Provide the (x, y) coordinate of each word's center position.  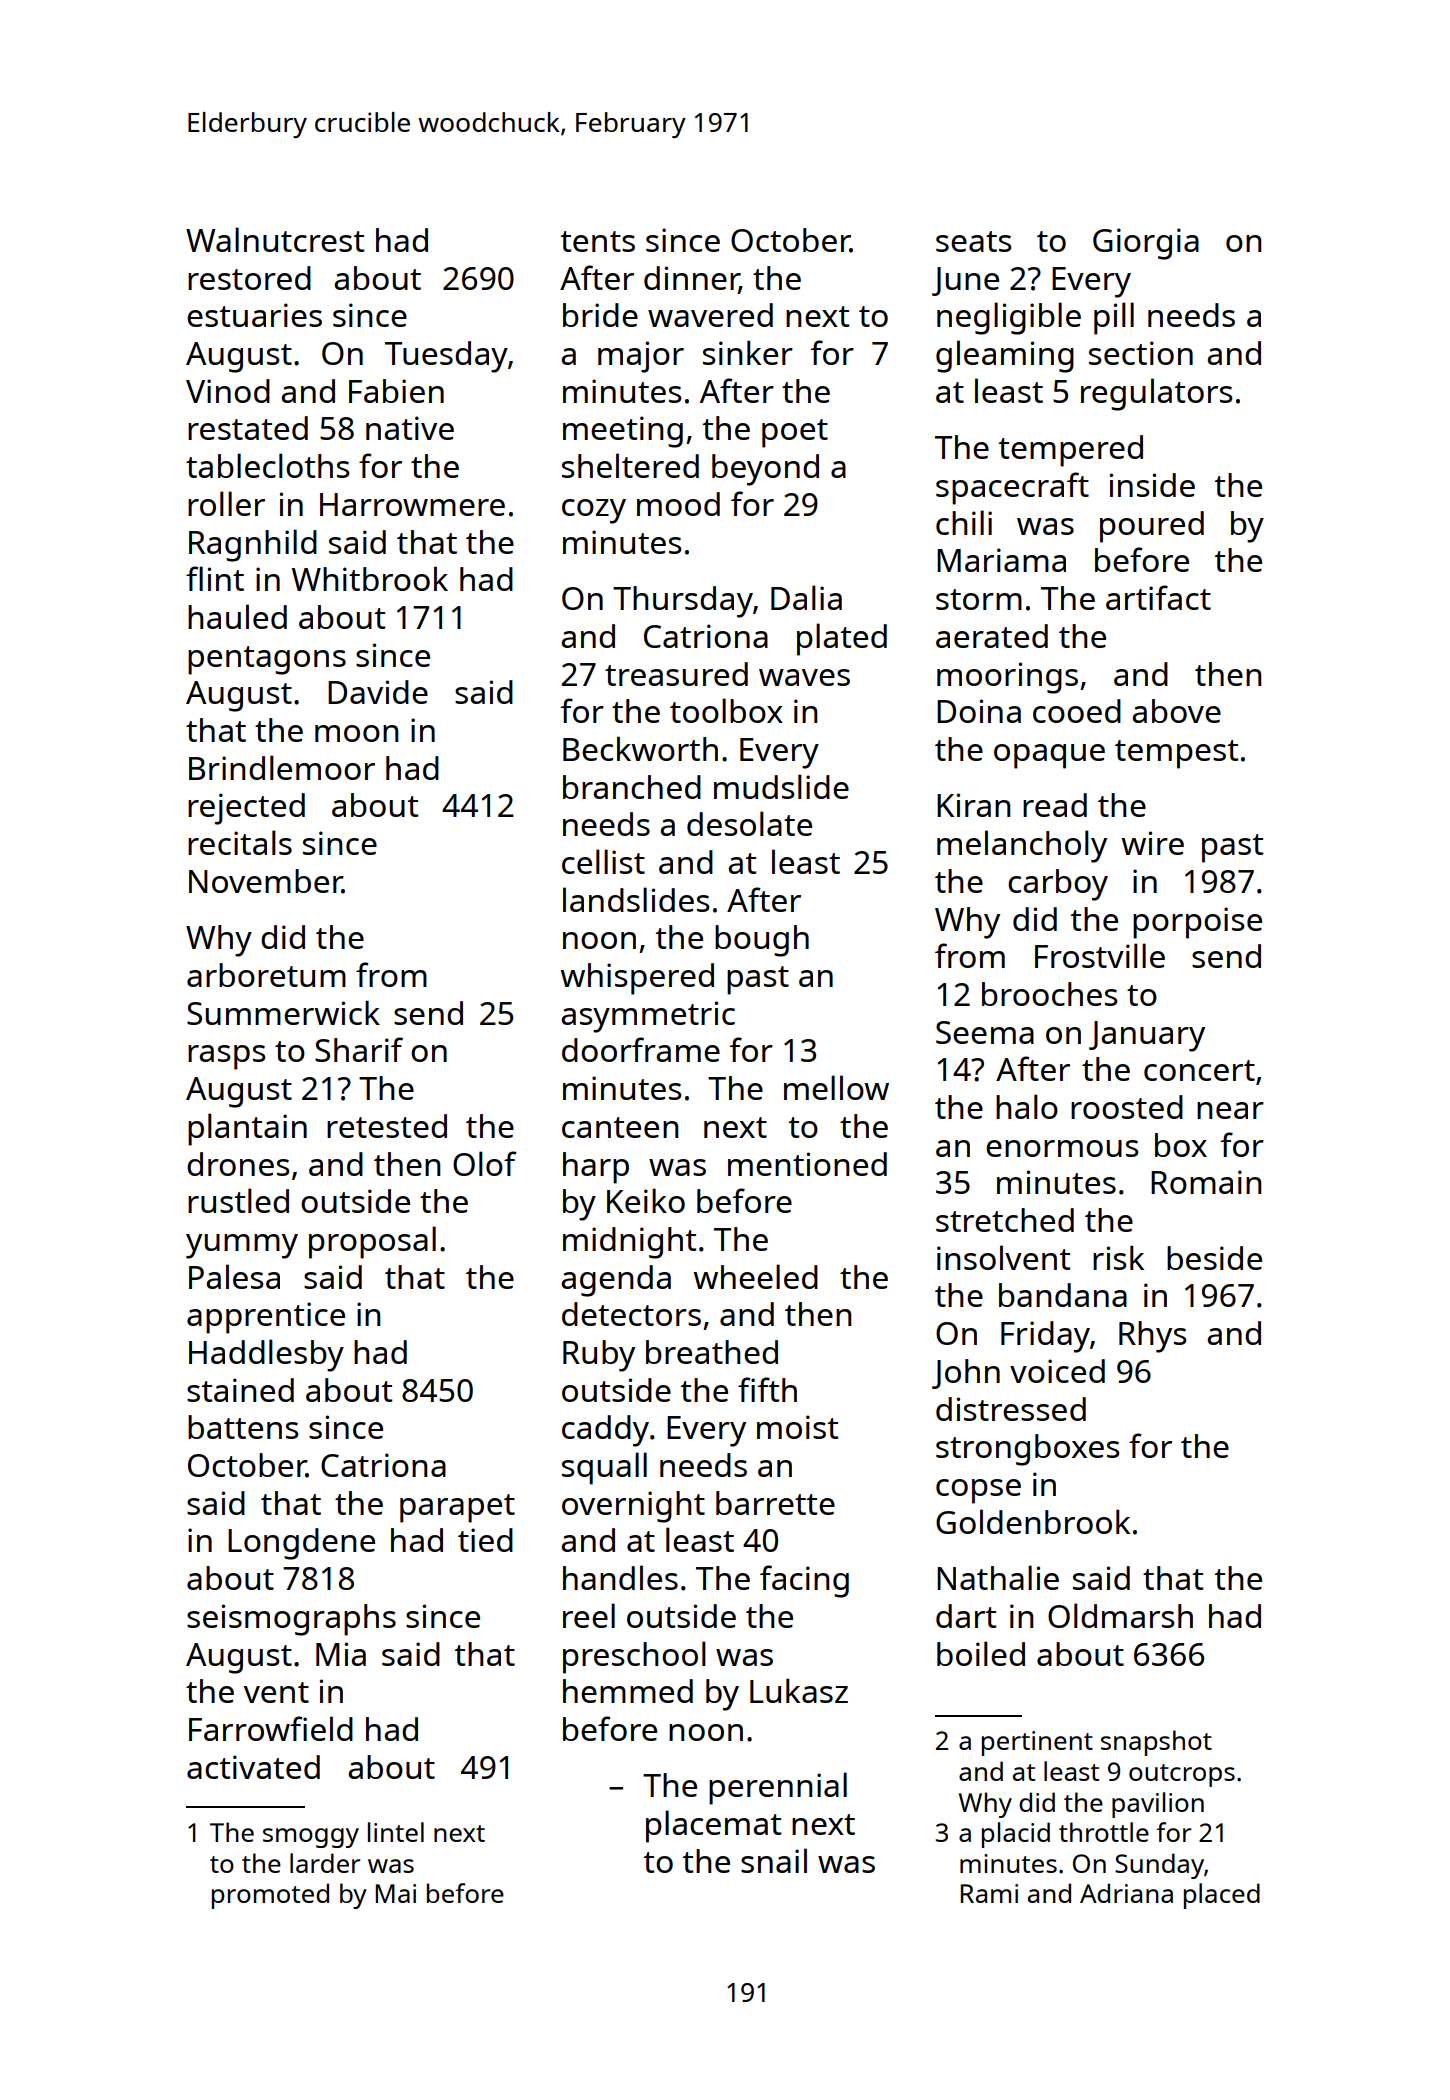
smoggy (311, 1838)
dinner (691, 279)
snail (774, 1860)
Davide (378, 692)
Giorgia (1146, 244)
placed (1222, 1896)
